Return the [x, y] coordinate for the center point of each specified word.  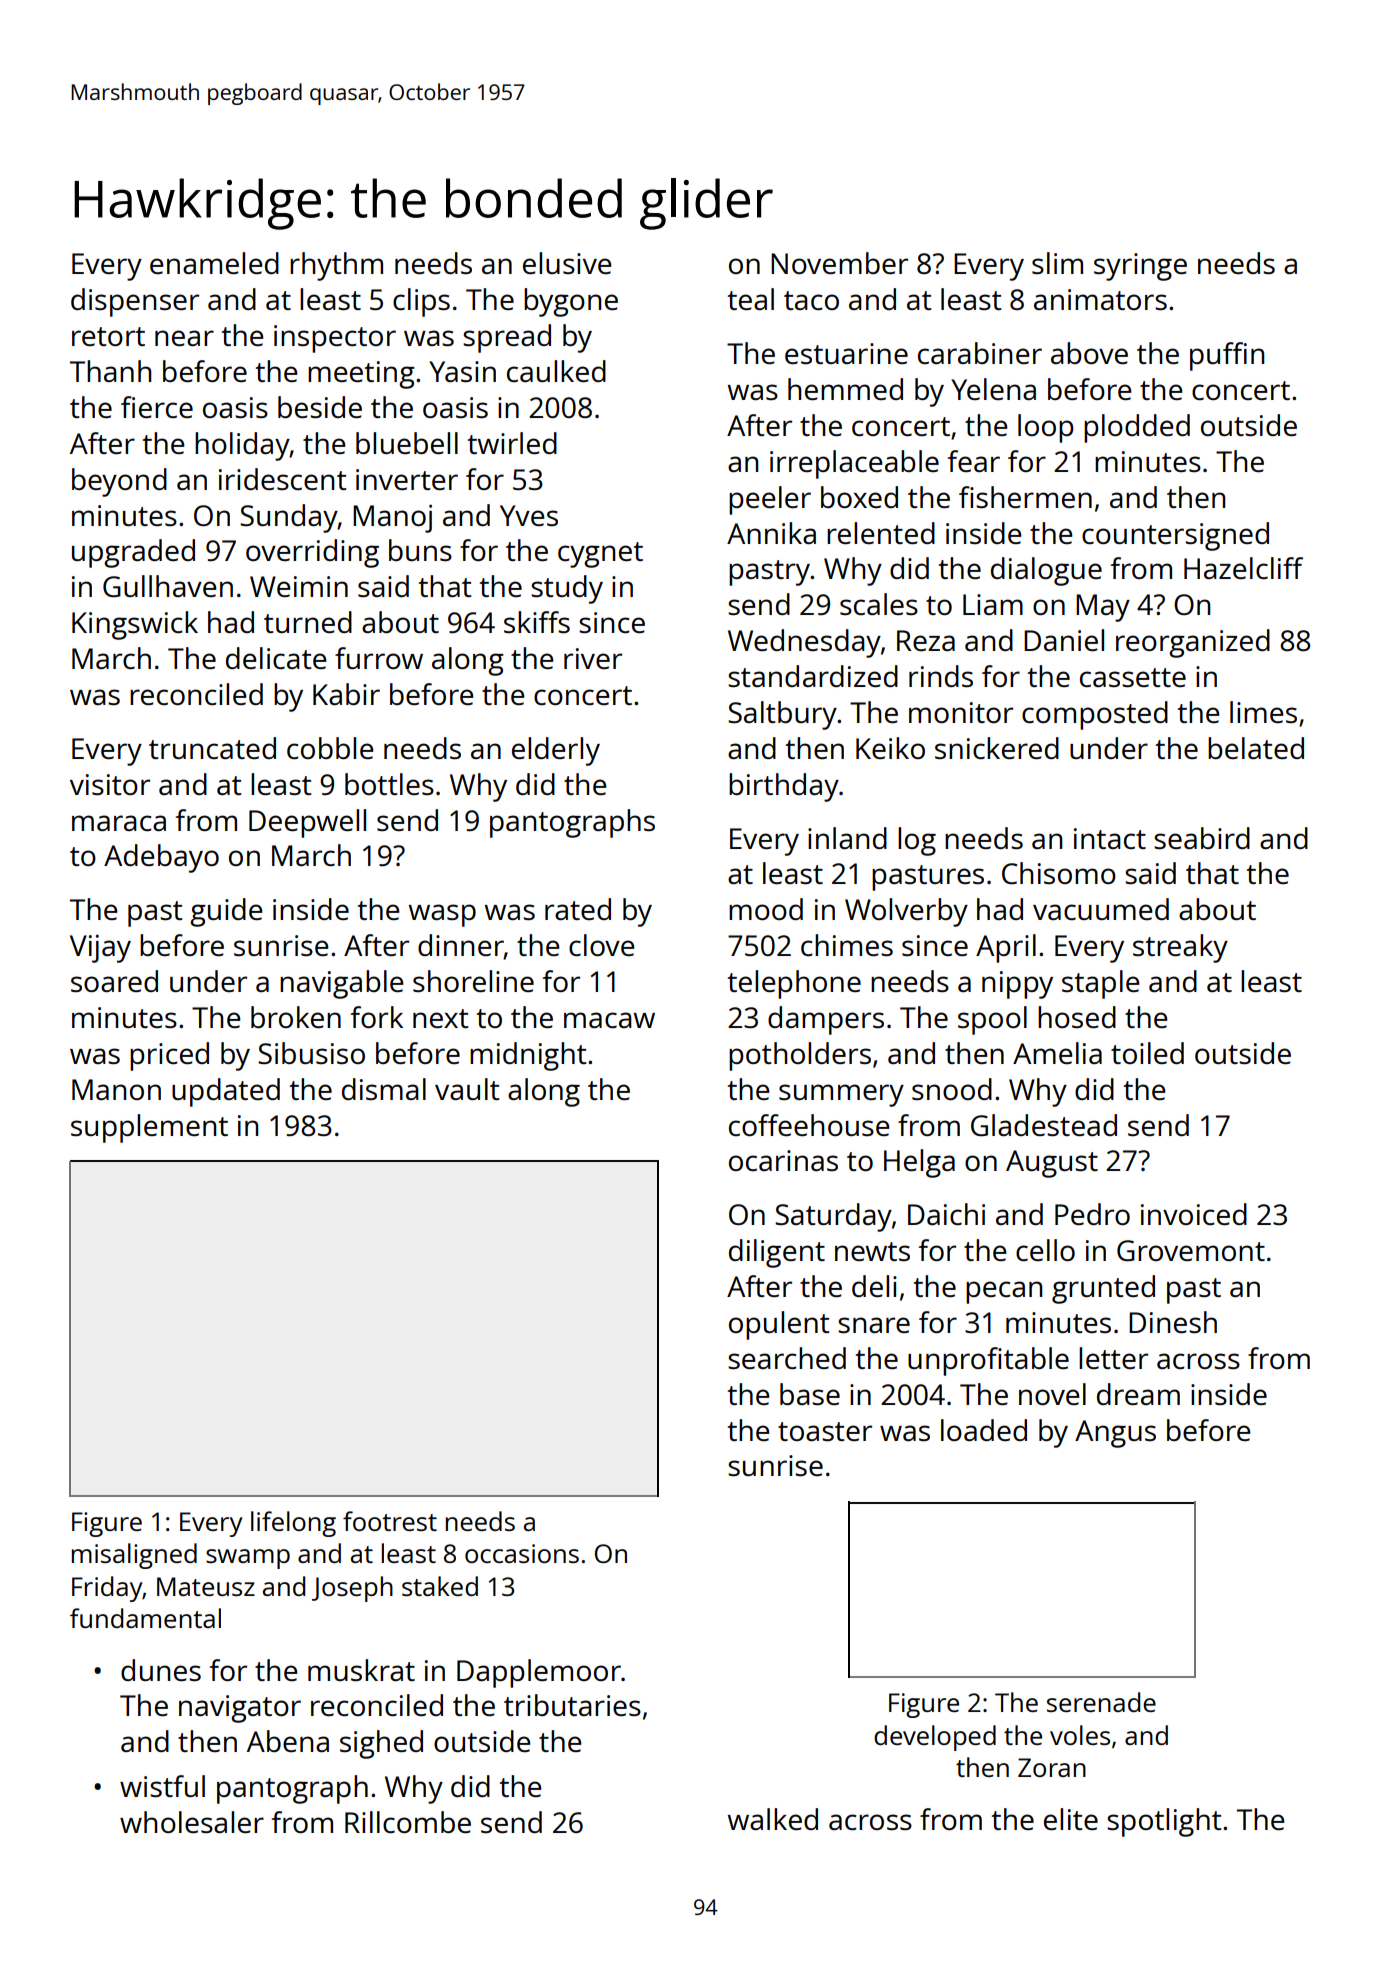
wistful [162, 1786]
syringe [1140, 267]
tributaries [572, 1705]
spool [992, 1020]
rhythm [336, 266]
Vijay [100, 948]
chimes [847, 945]
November [839, 263]
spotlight [1164, 1822]
